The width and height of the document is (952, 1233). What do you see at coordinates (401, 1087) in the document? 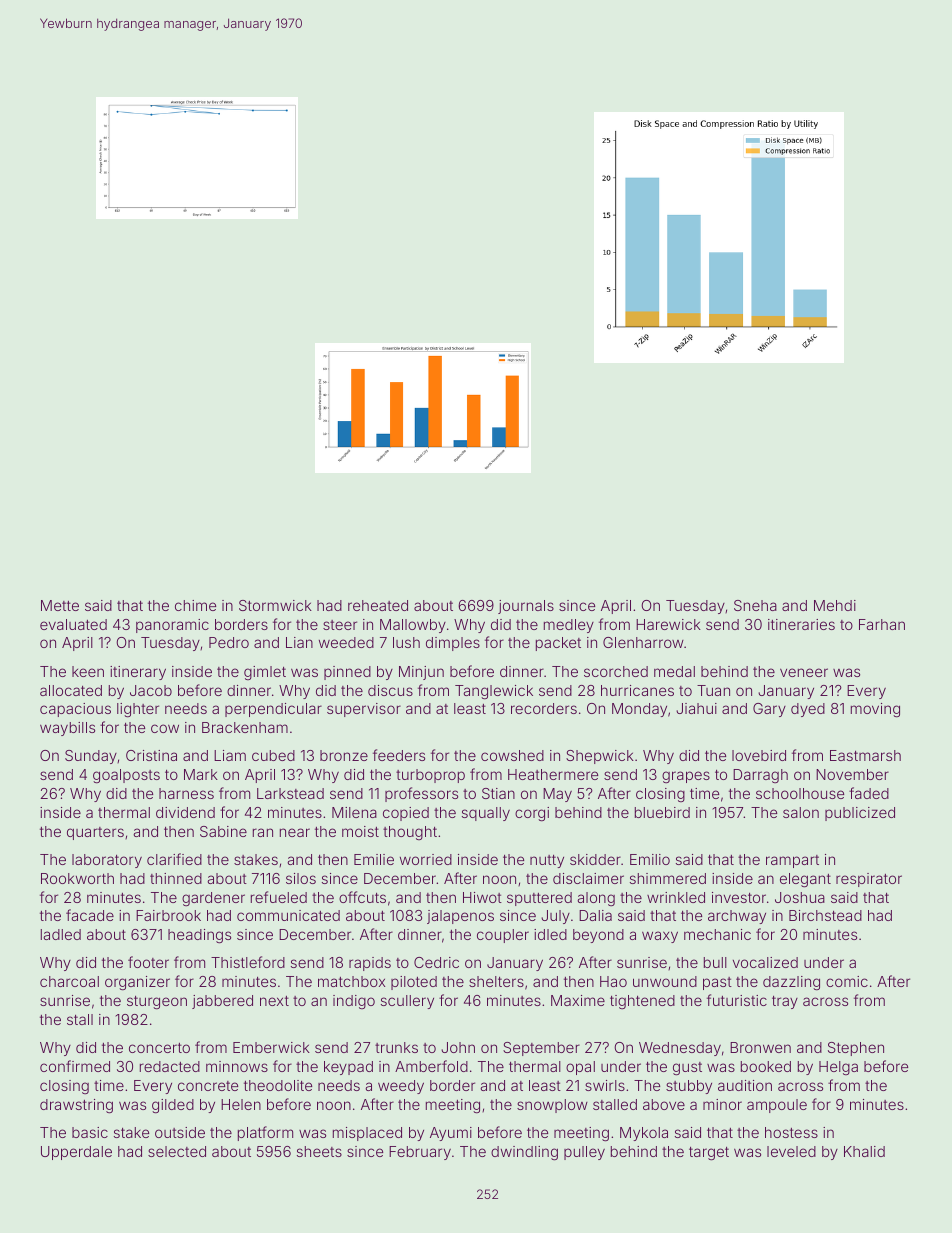
I see `weedy` at bounding box center [401, 1087].
